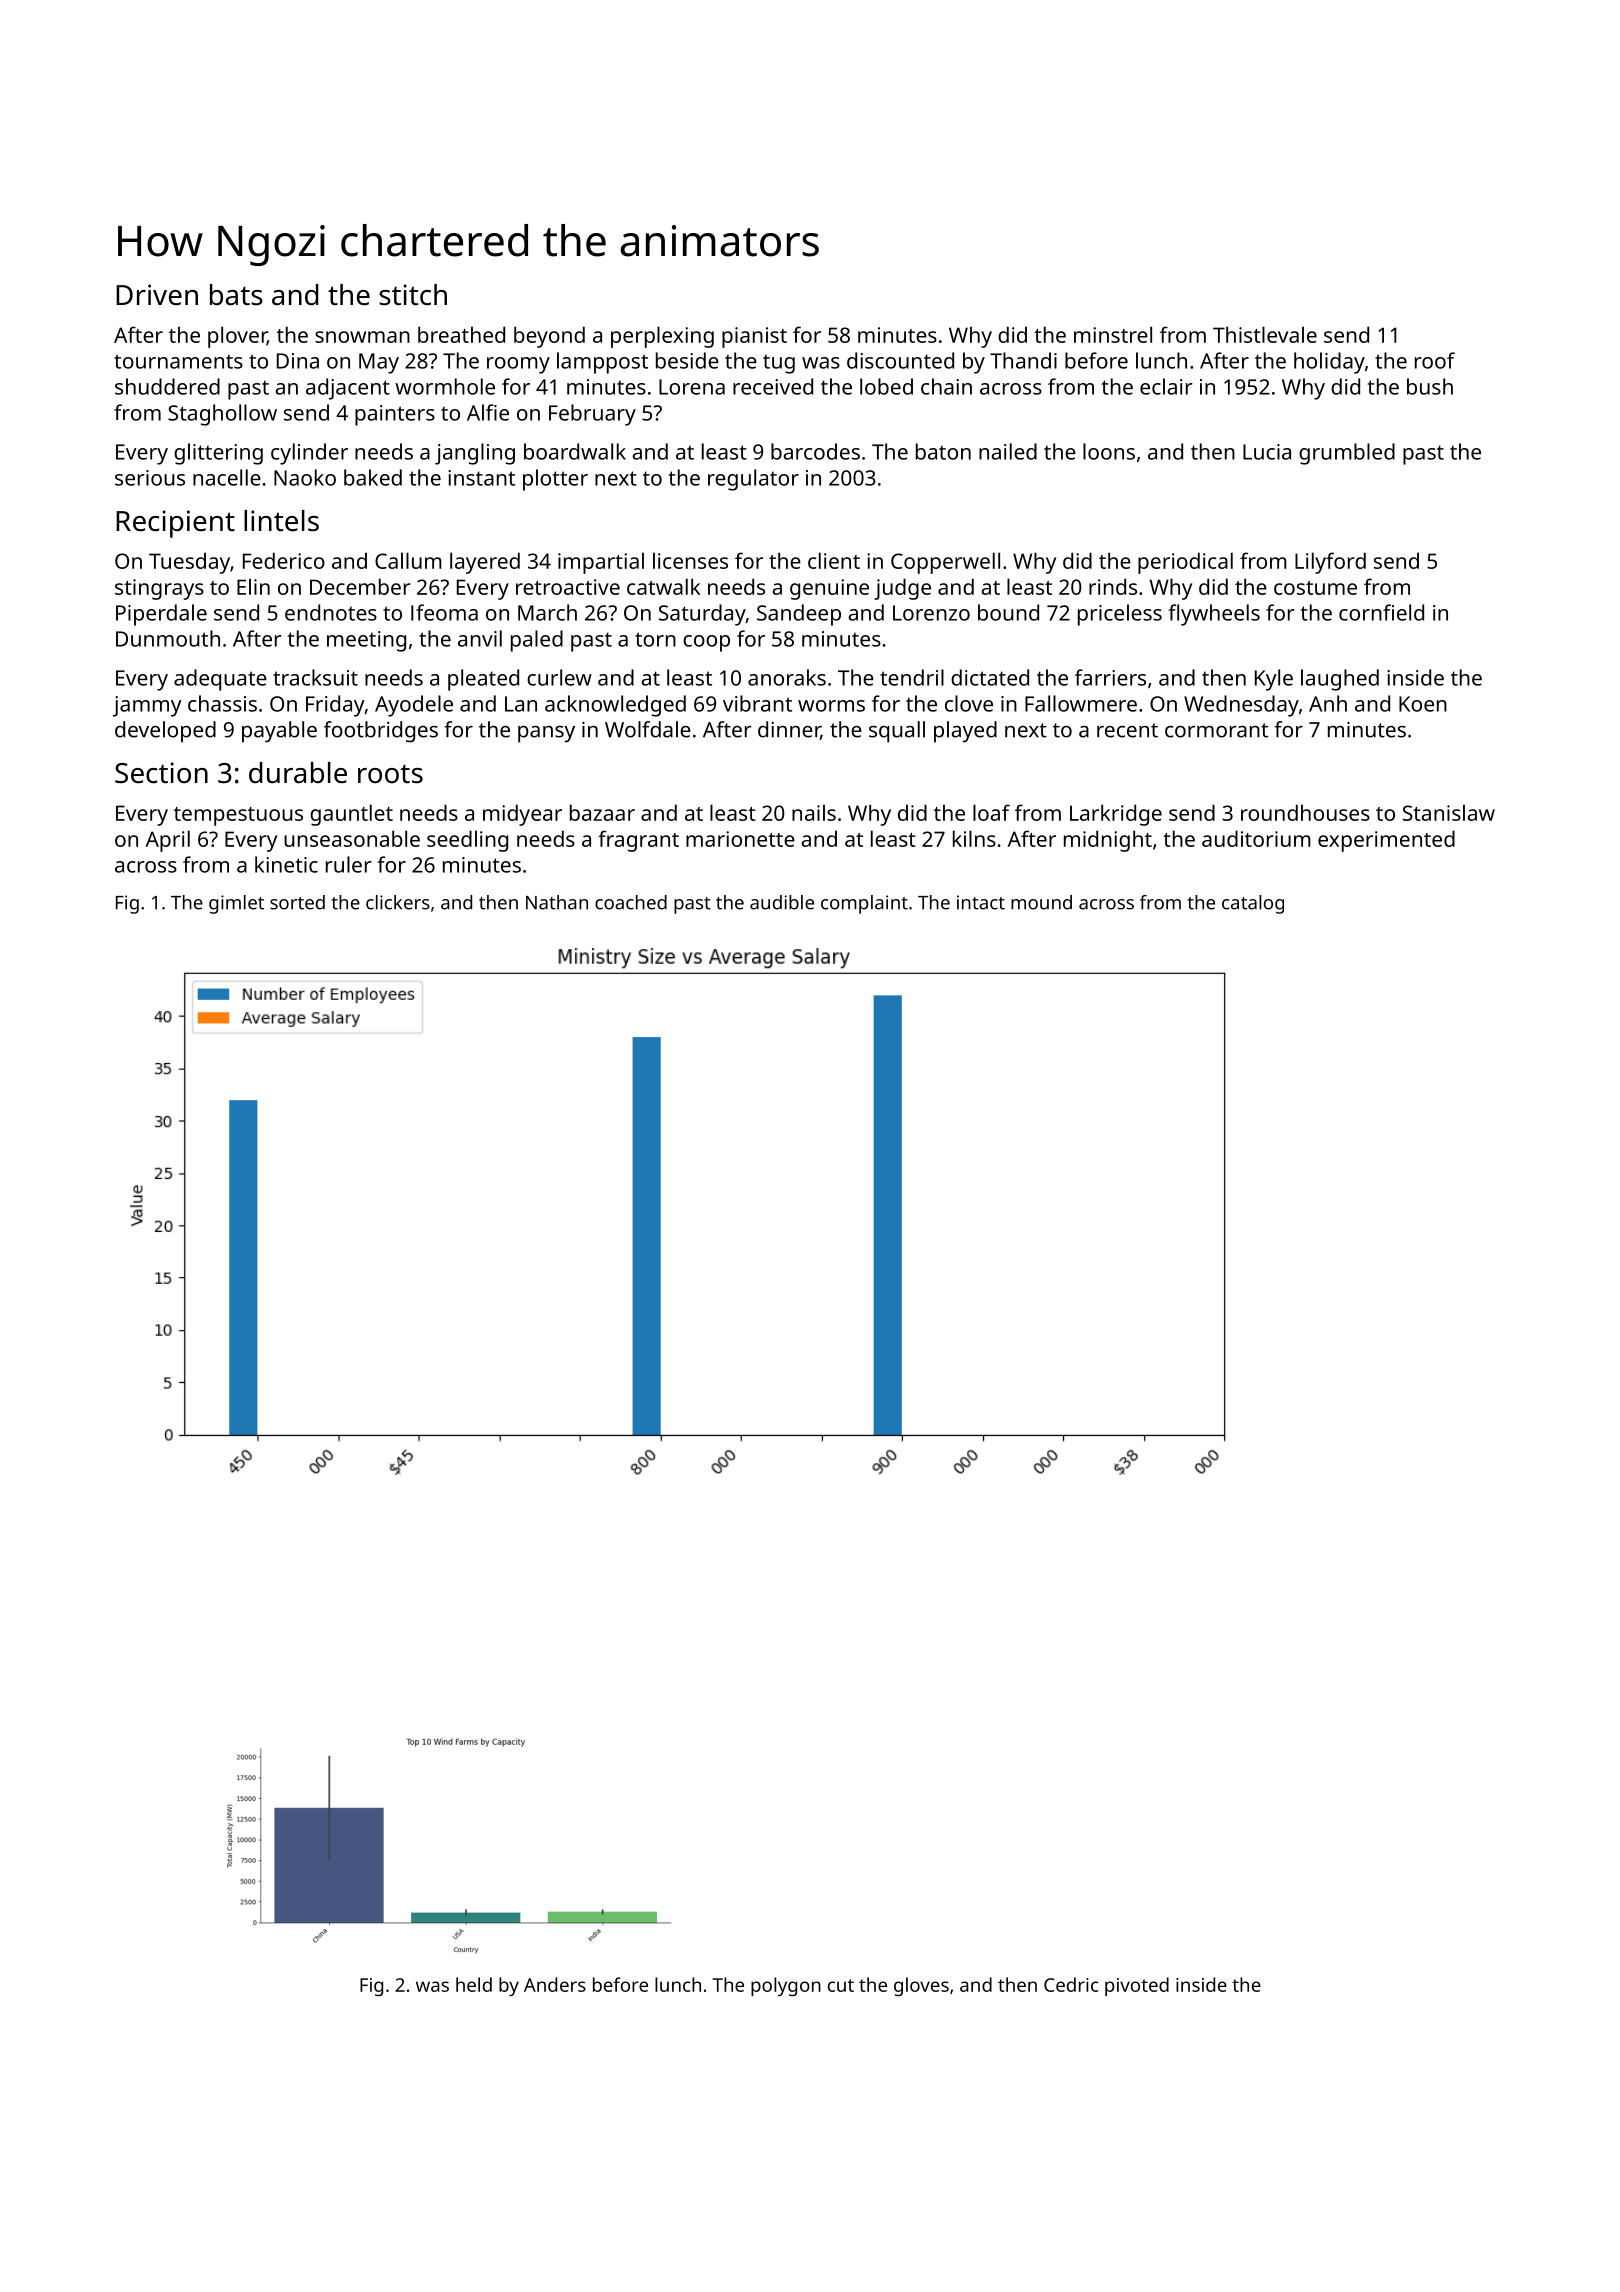 The width and height of the document is (1620, 2292). What do you see at coordinates (1347, 454) in the document?
I see `grumbled` at bounding box center [1347, 454].
